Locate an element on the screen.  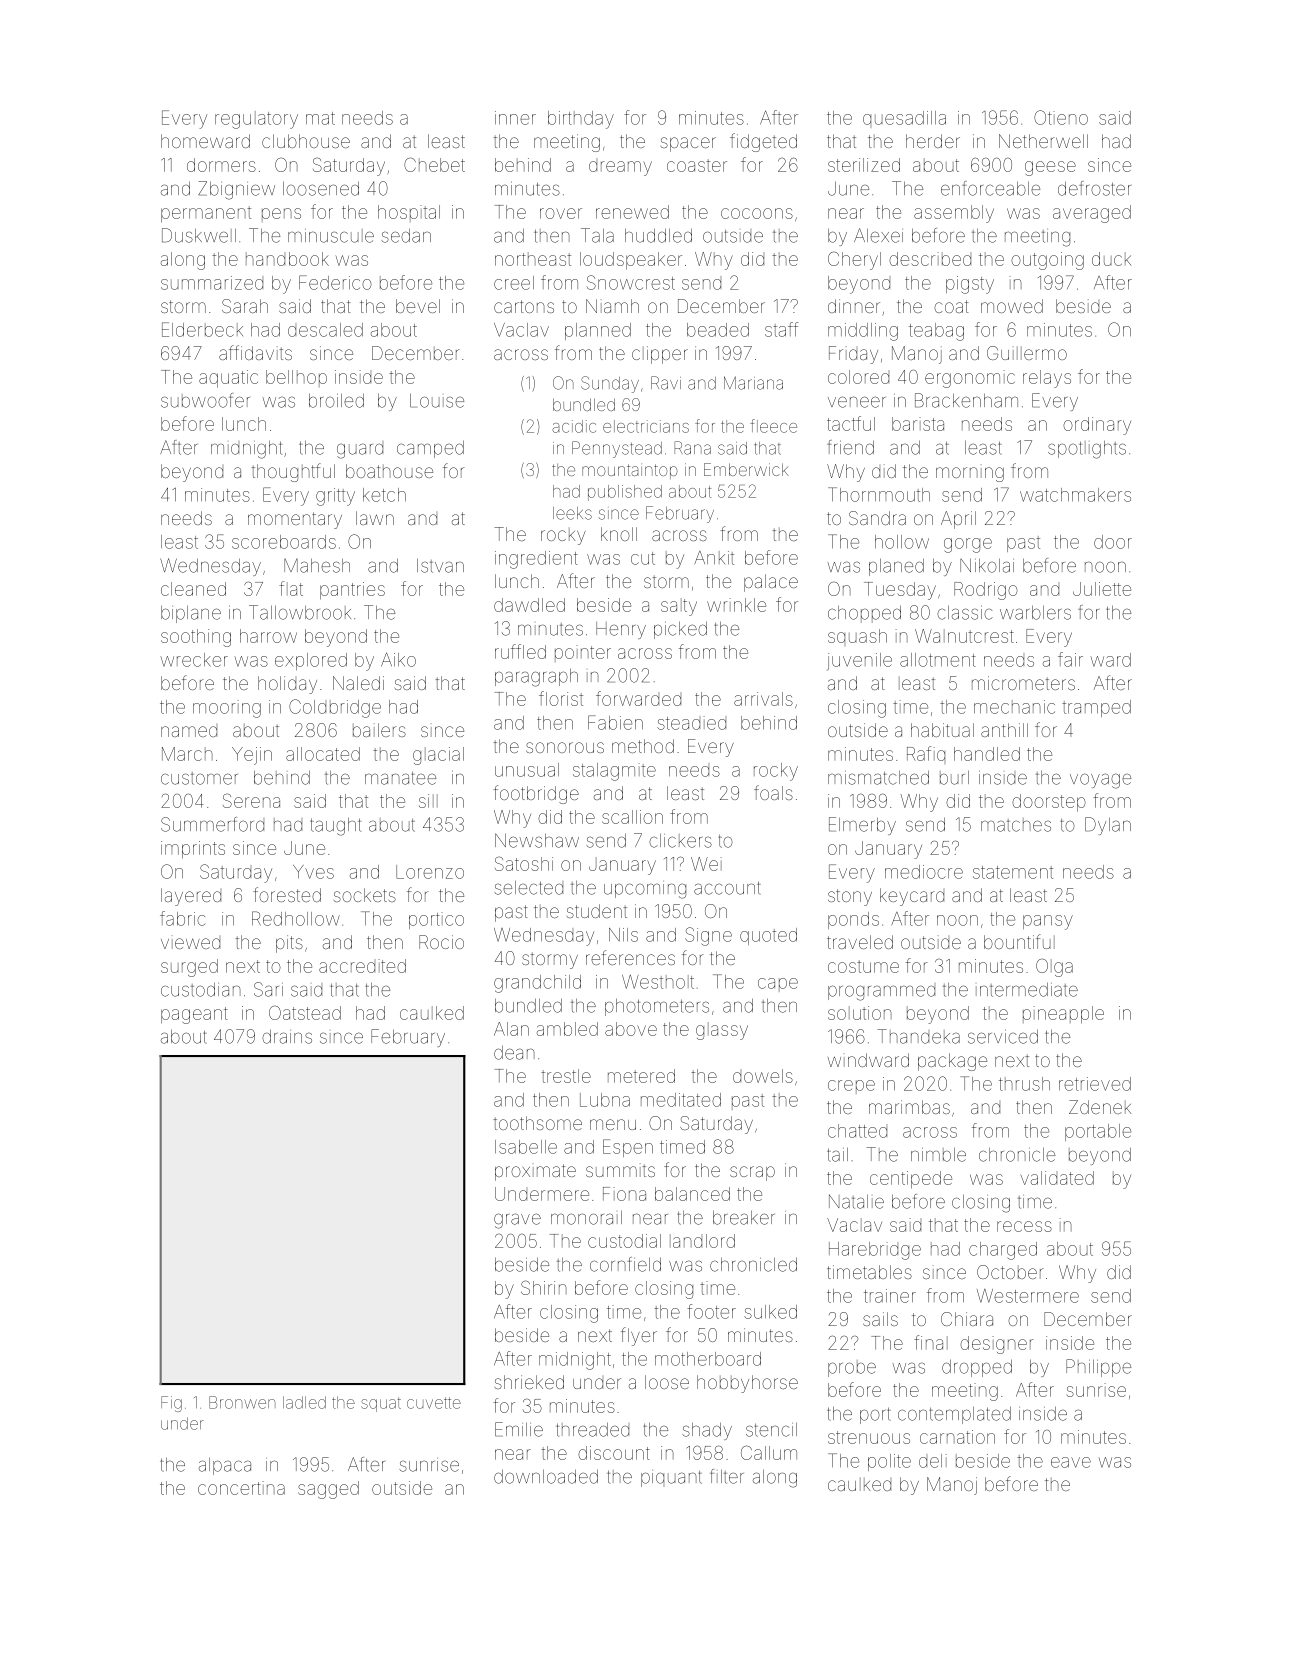
method is located at coordinates (643, 746).
